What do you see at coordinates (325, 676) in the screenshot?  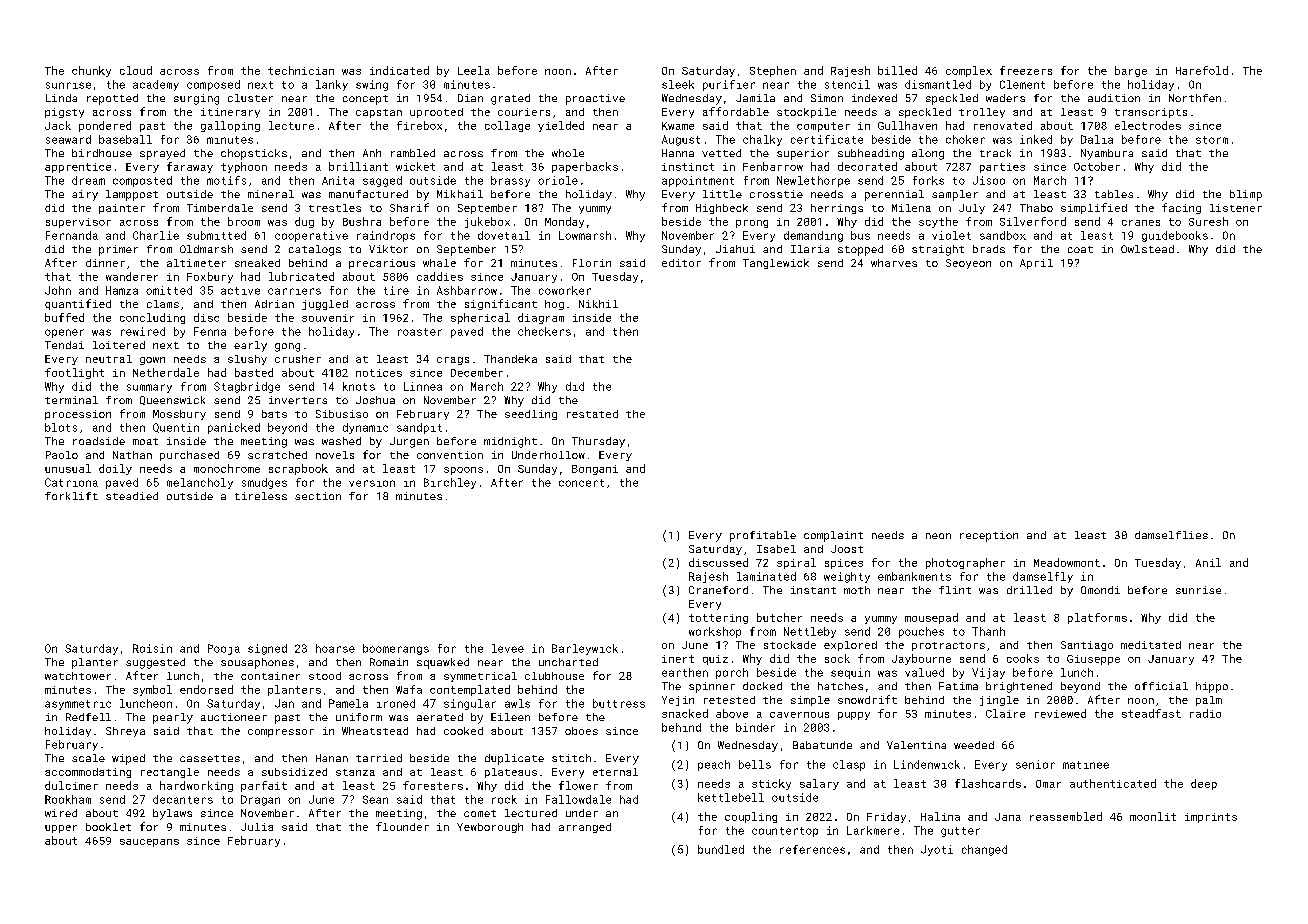 I see `stood` at bounding box center [325, 676].
